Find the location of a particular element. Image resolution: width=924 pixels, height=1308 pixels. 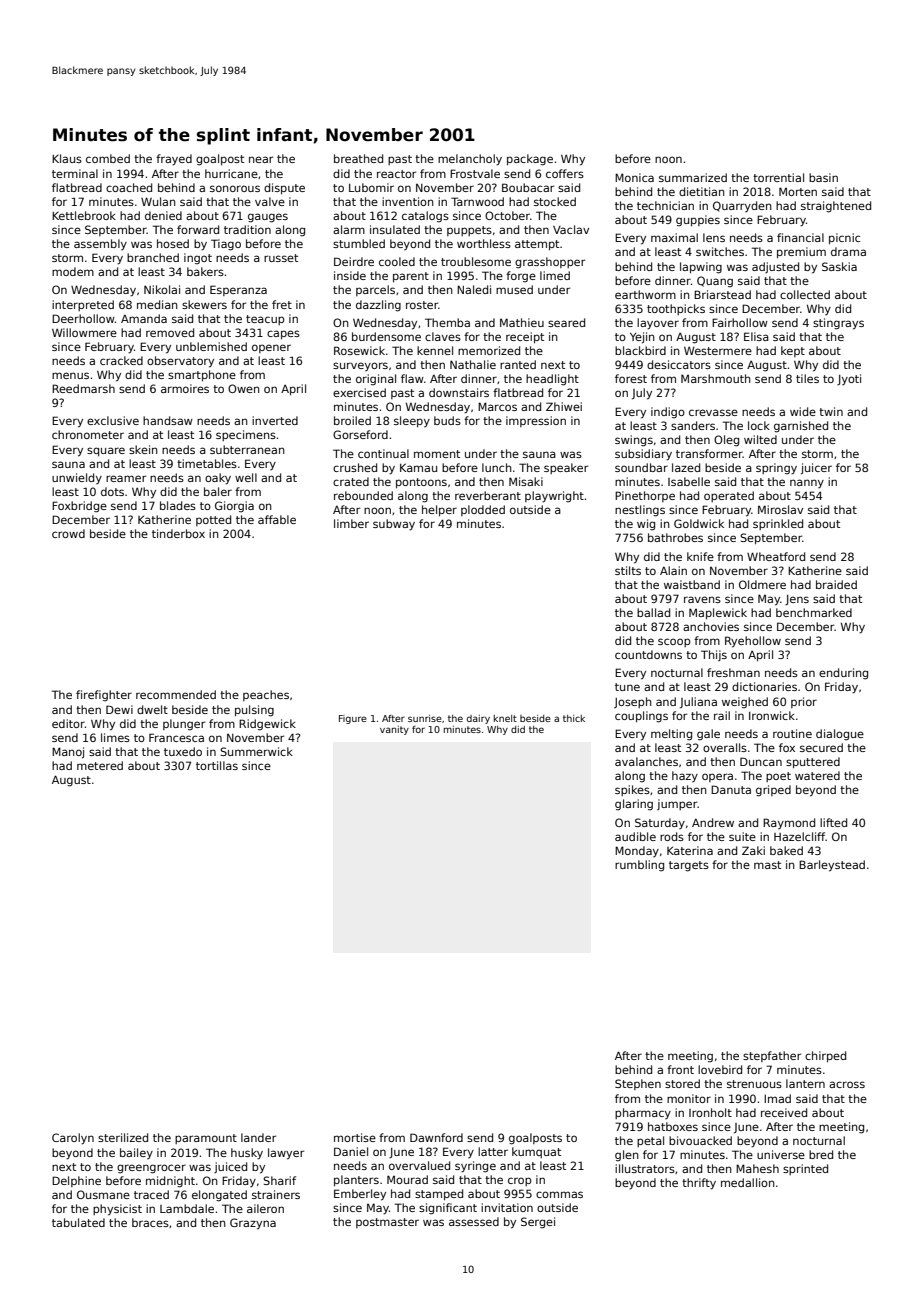

braces is located at coordinates (150, 1222).
